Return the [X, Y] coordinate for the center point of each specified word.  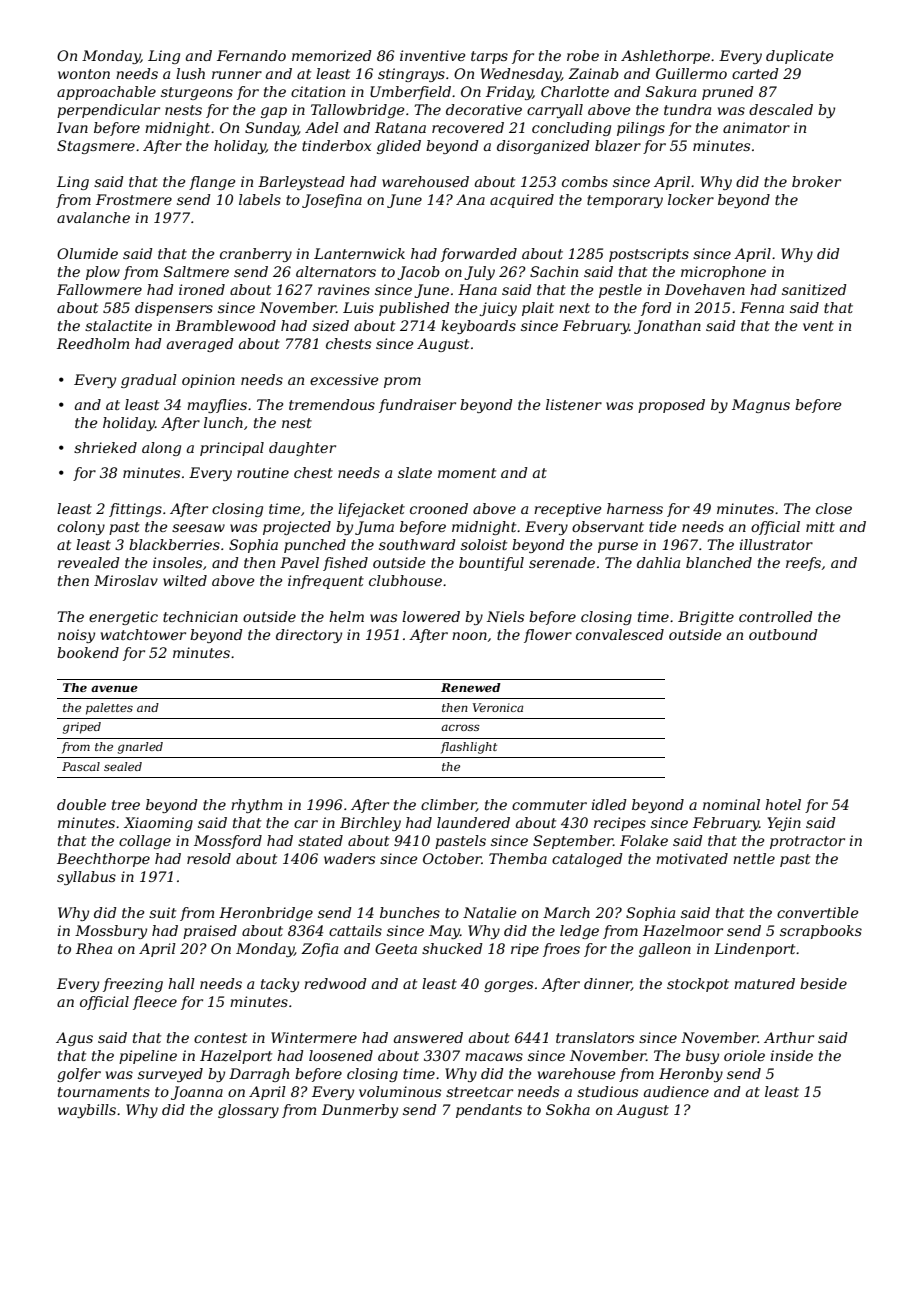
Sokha [568, 1109]
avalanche [93, 217]
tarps [489, 57]
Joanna [197, 1093]
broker [816, 181]
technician [200, 616]
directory [309, 636]
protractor [807, 842]
